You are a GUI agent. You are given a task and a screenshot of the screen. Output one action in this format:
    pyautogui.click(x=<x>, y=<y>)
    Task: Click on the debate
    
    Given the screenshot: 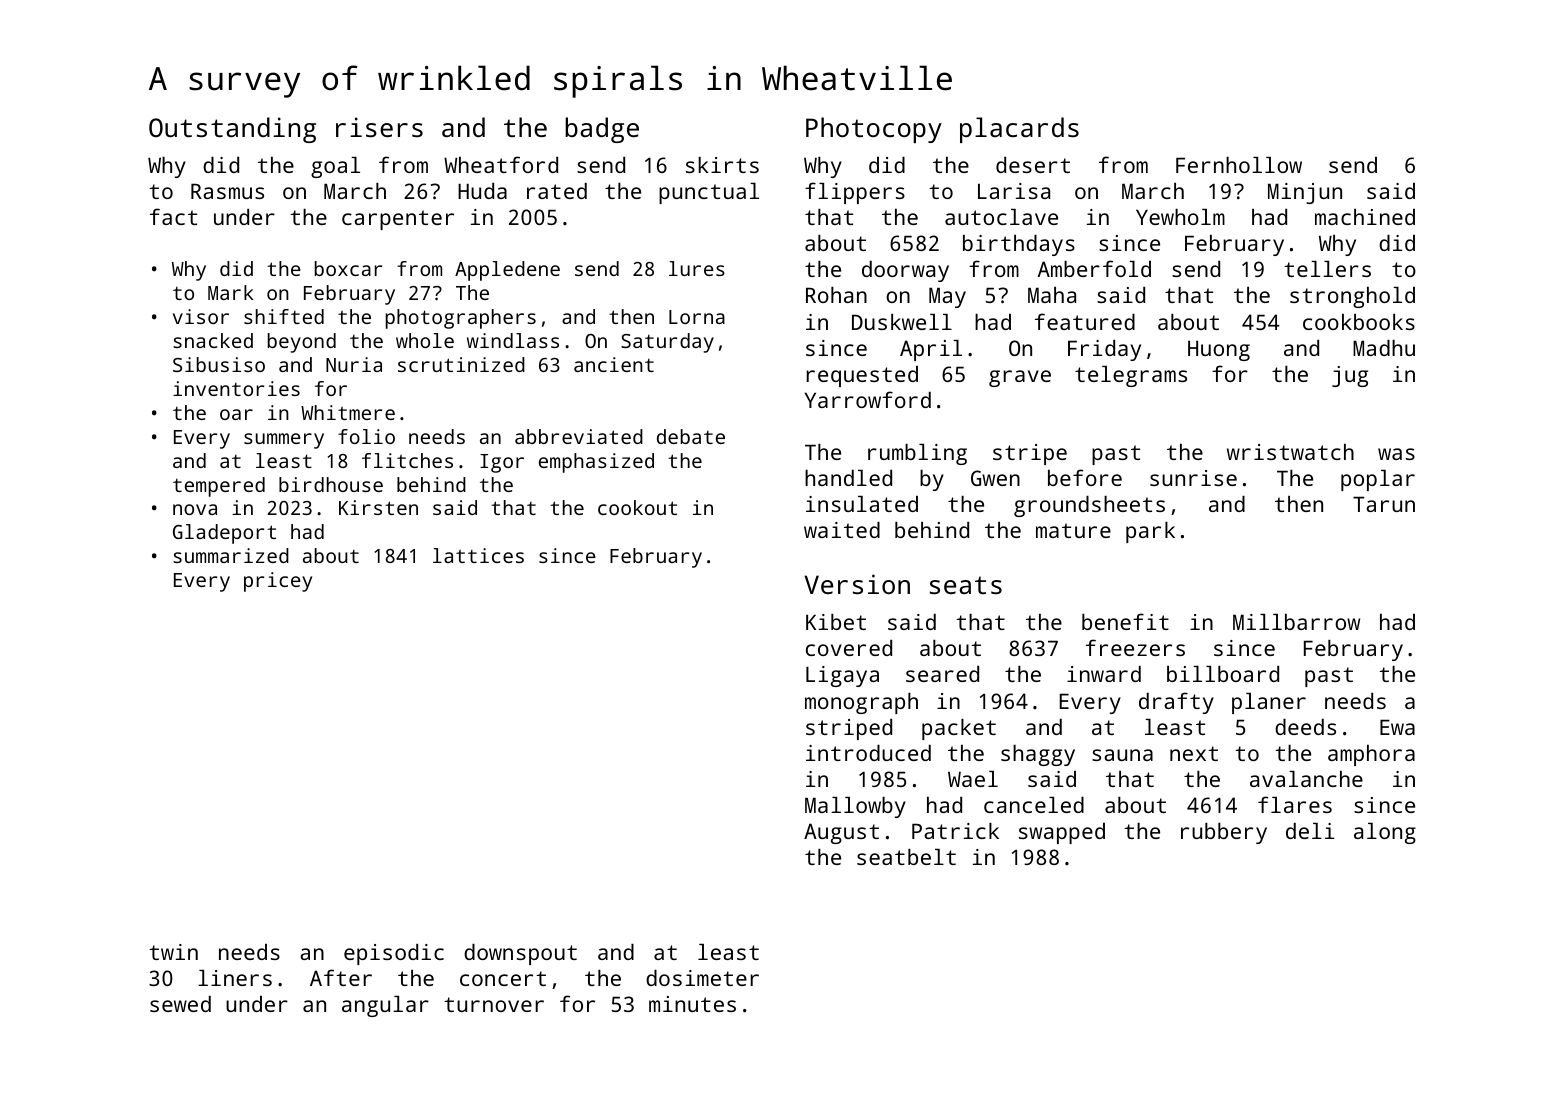 What is the action you would take?
    pyautogui.click(x=691, y=436)
